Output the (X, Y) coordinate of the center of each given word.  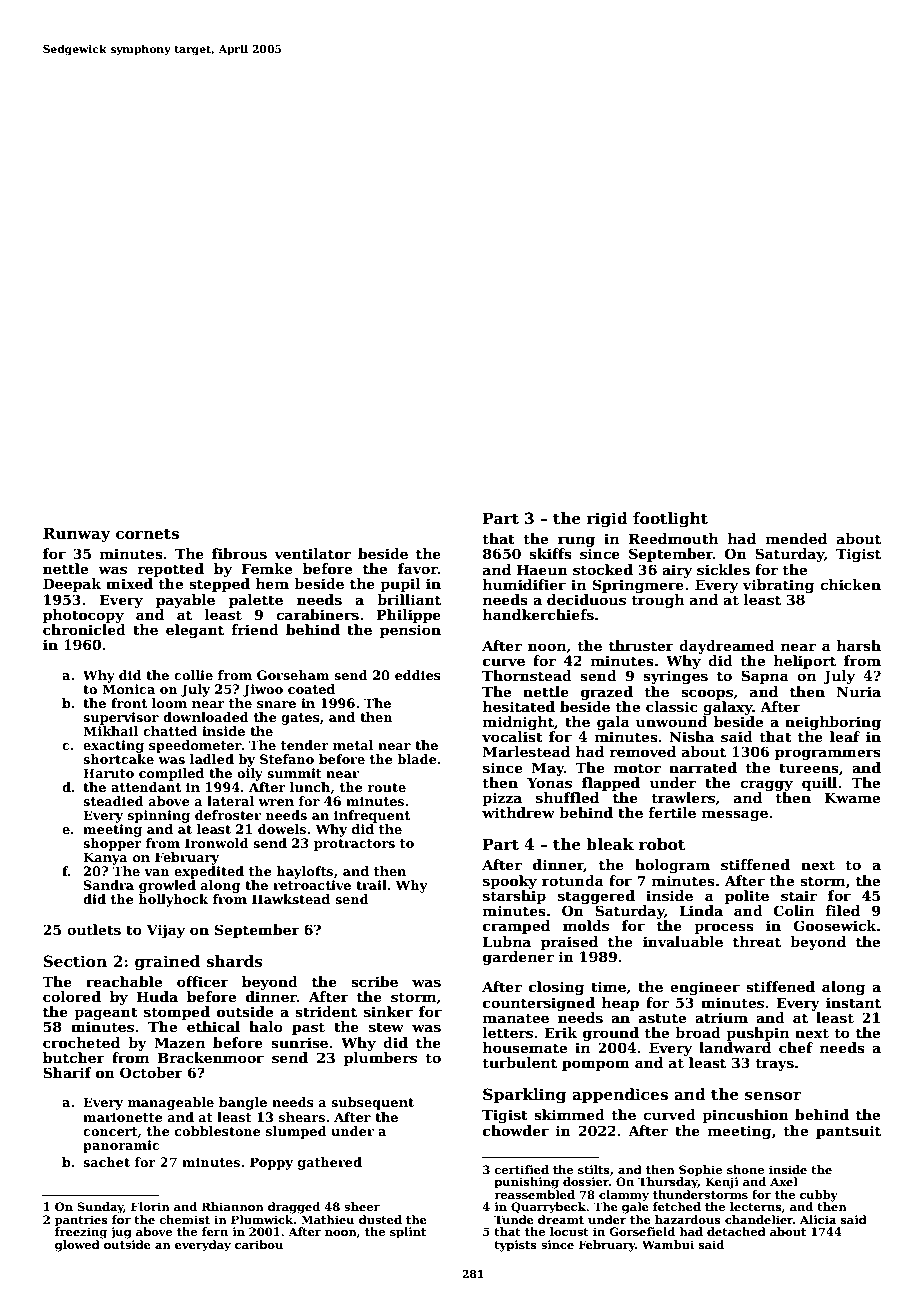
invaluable (683, 941)
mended (796, 538)
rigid (607, 520)
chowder (516, 1130)
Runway (77, 535)
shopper (112, 844)
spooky (510, 882)
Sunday (100, 1208)
